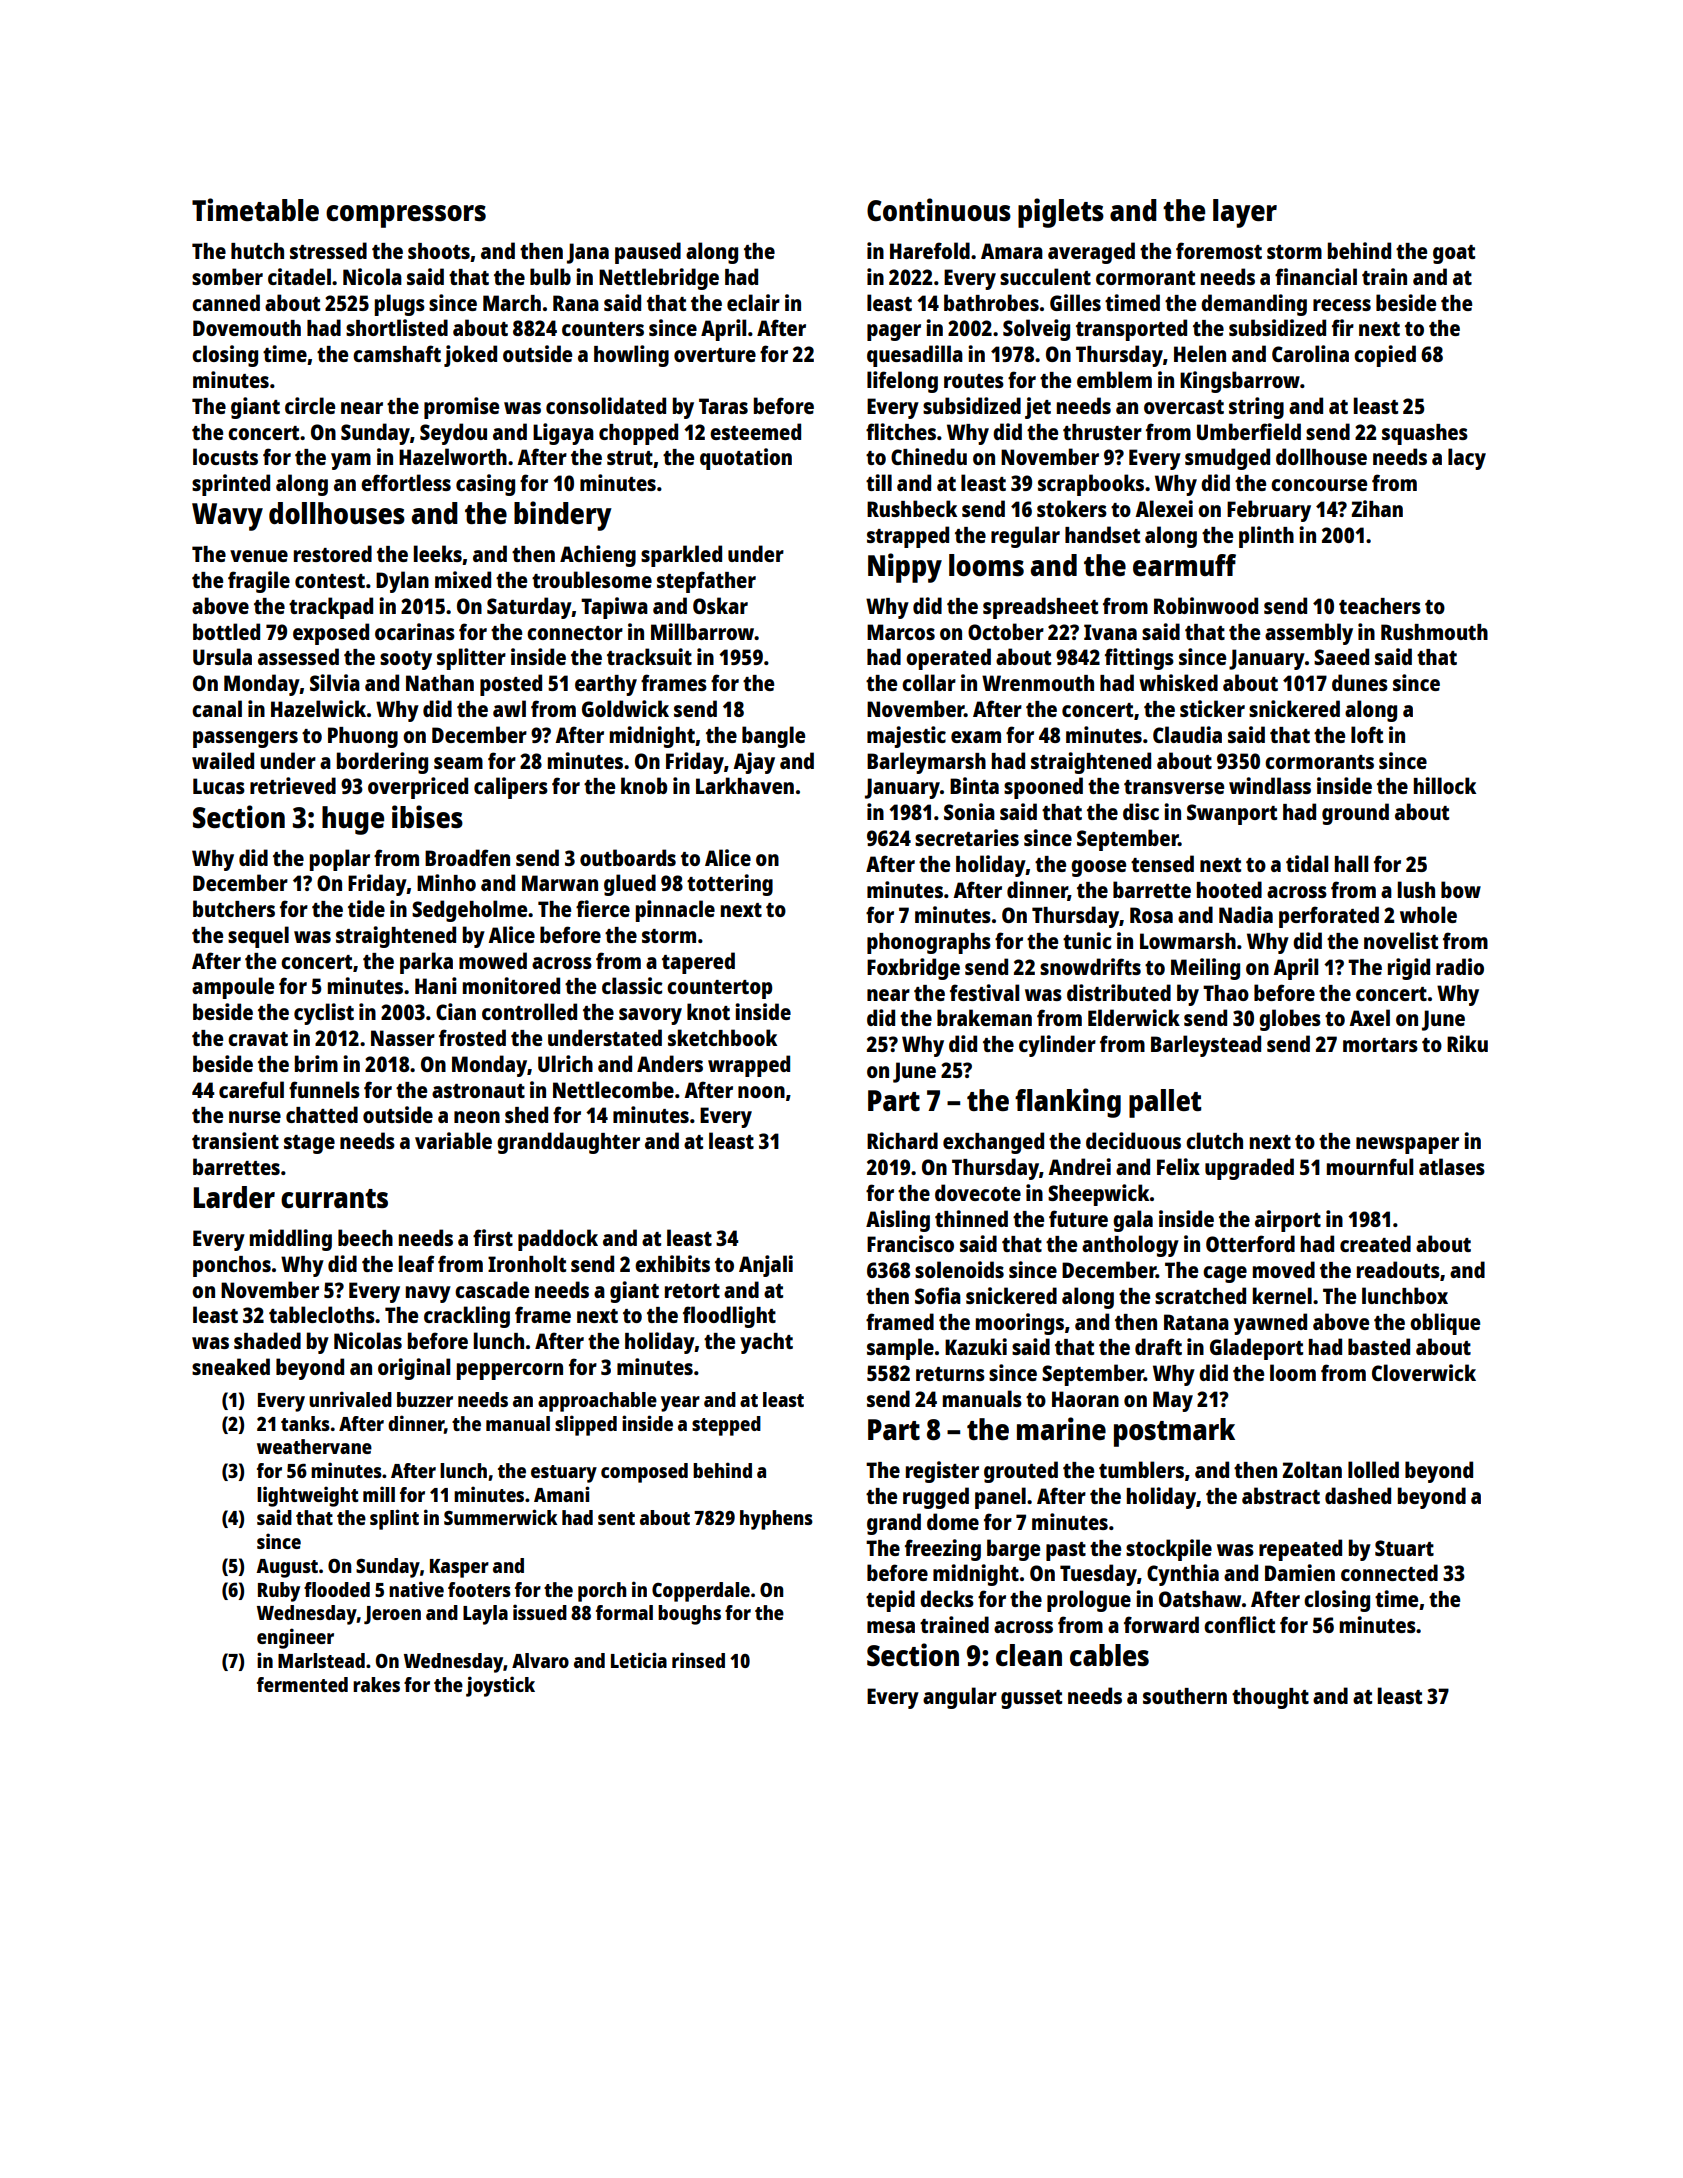  Describe the element at coordinates (930, 250) in the page. I see `Harefold` at that location.
